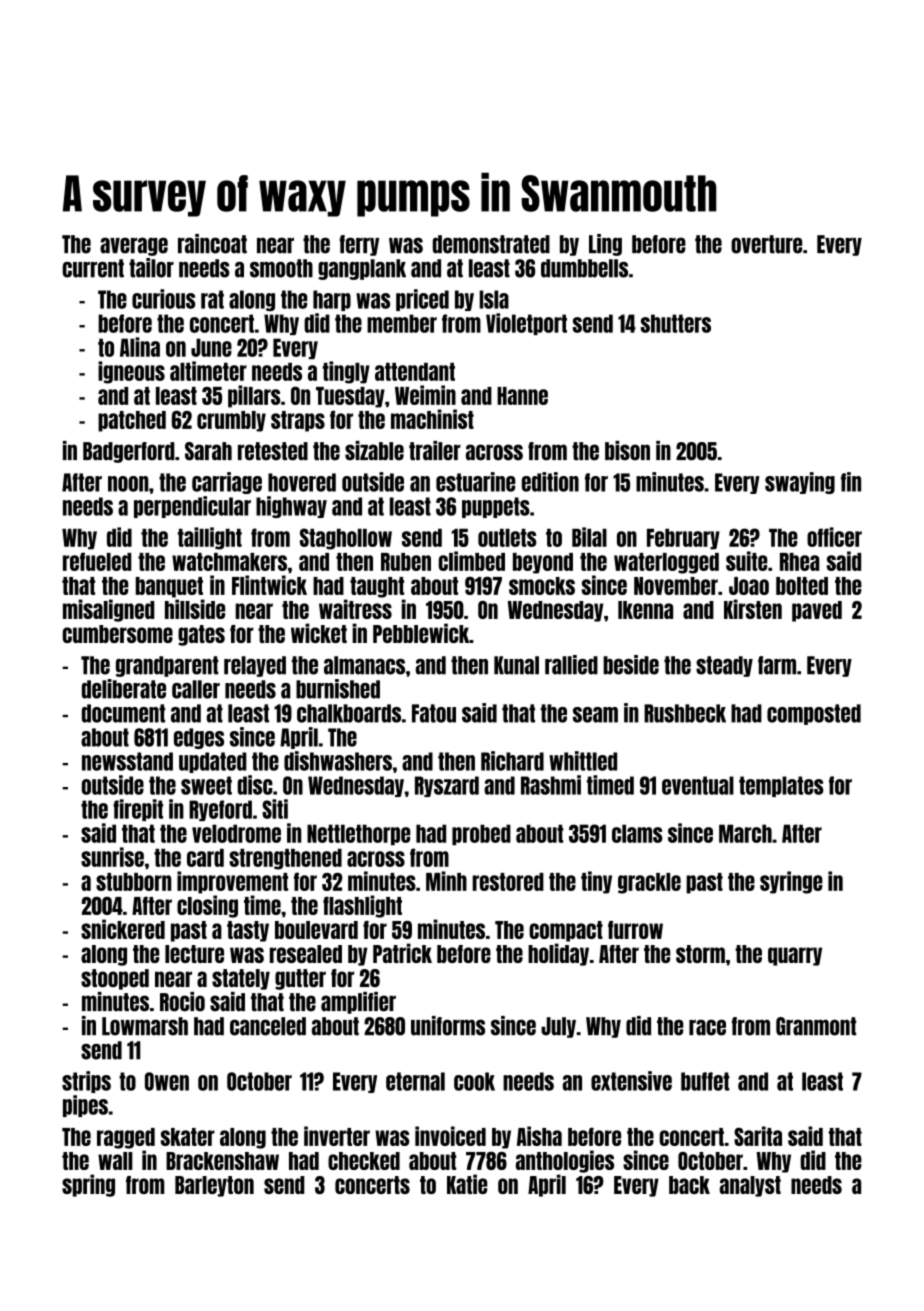  Describe the element at coordinates (467, 1184) in the image. I see `Katie` at that location.
